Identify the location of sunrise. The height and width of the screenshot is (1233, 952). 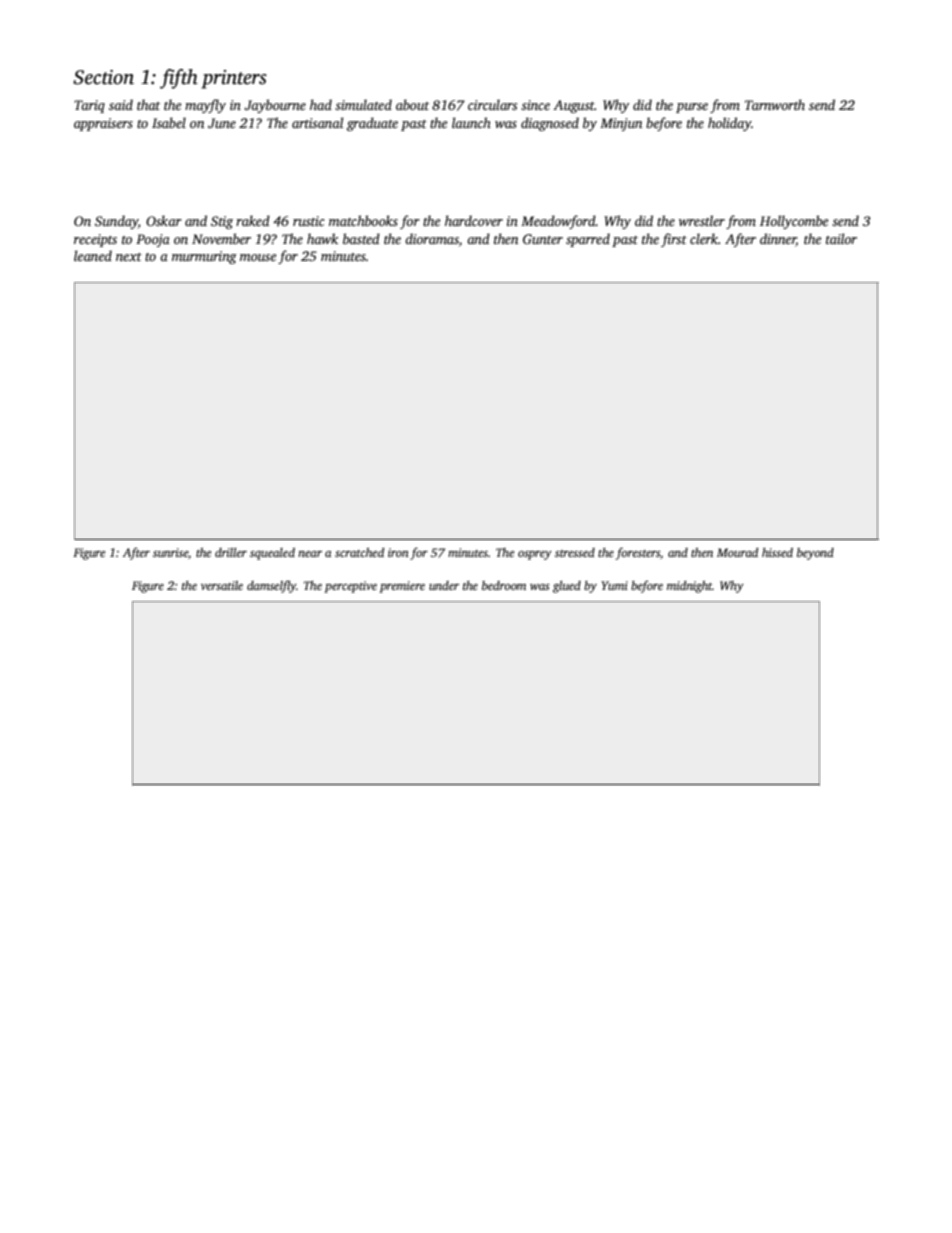
(170, 552).
